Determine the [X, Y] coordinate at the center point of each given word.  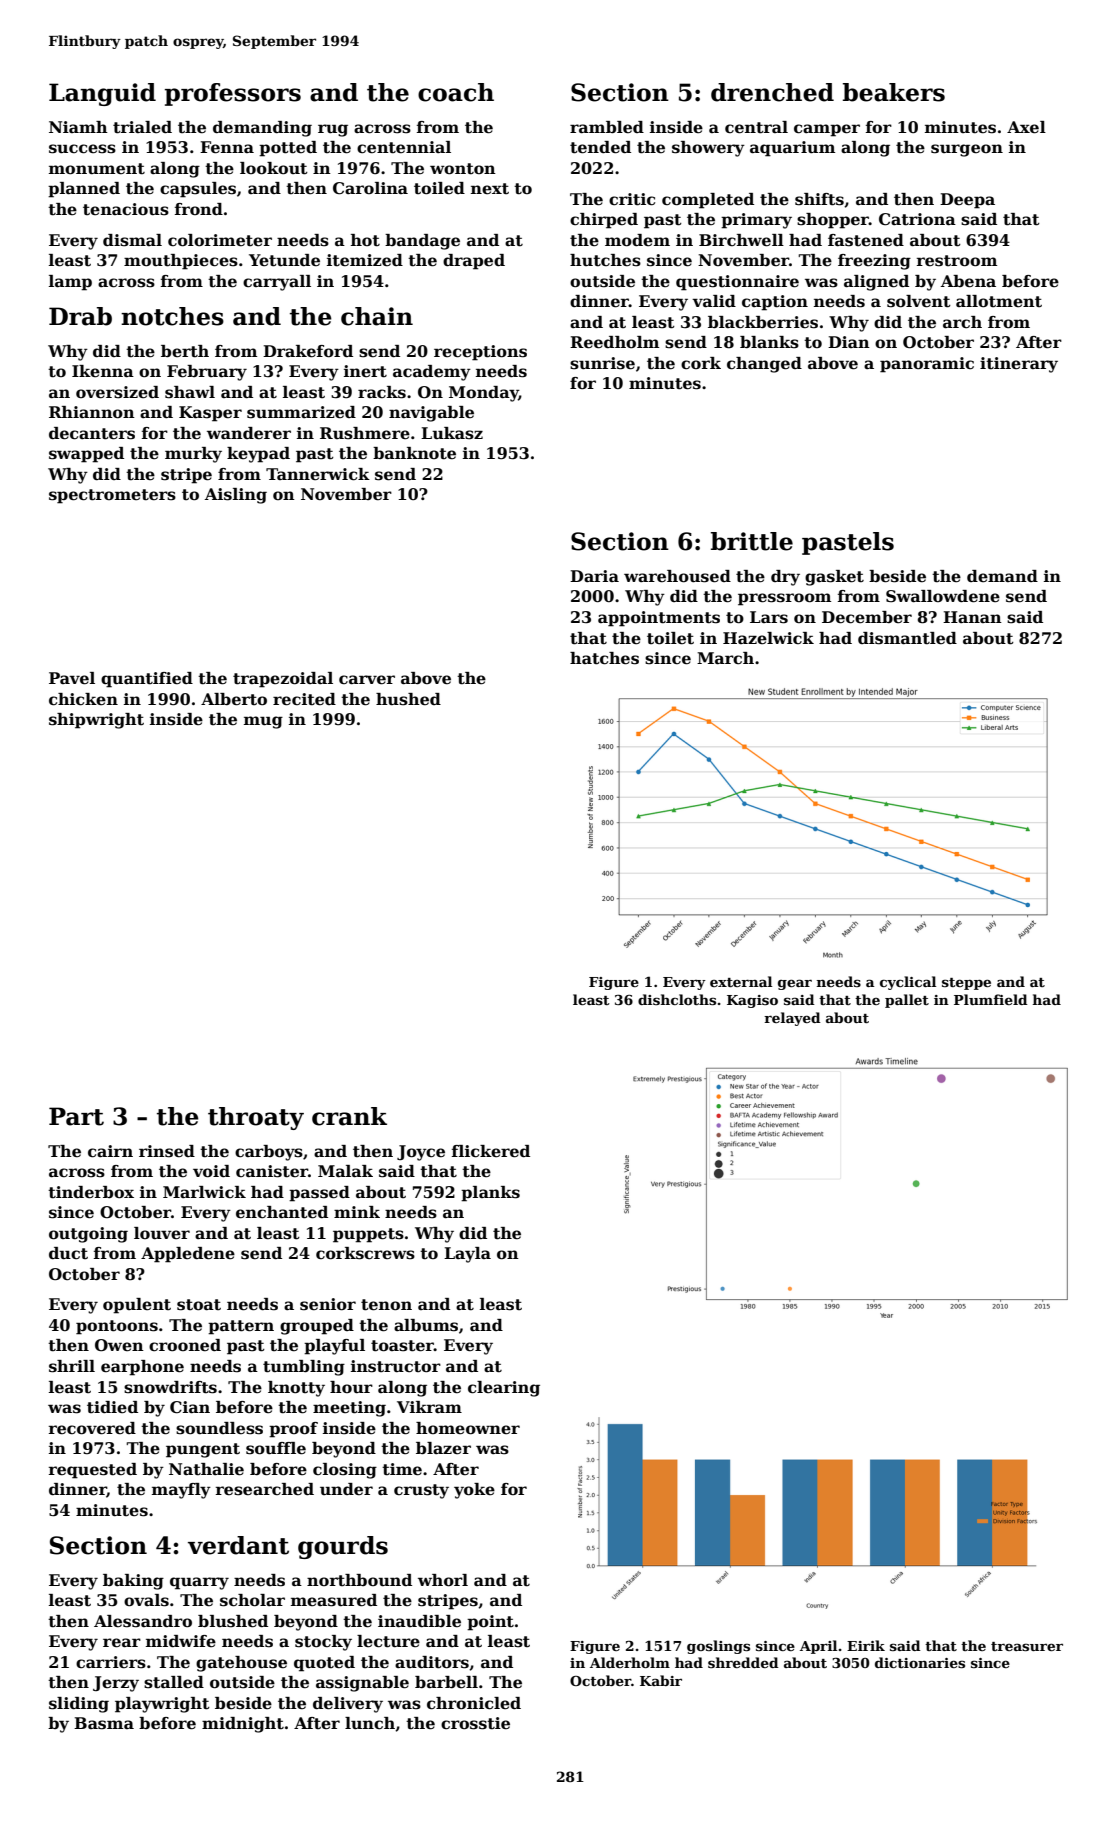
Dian [849, 342]
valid [714, 301]
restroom [957, 261]
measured [334, 1600]
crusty [421, 1491]
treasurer [1027, 1646]
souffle [276, 1448]
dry [785, 578]
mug [263, 722]
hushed [408, 699]
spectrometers [112, 496]
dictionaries [920, 1662]
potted [288, 149]
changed [764, 365]
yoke [474, 1491]
